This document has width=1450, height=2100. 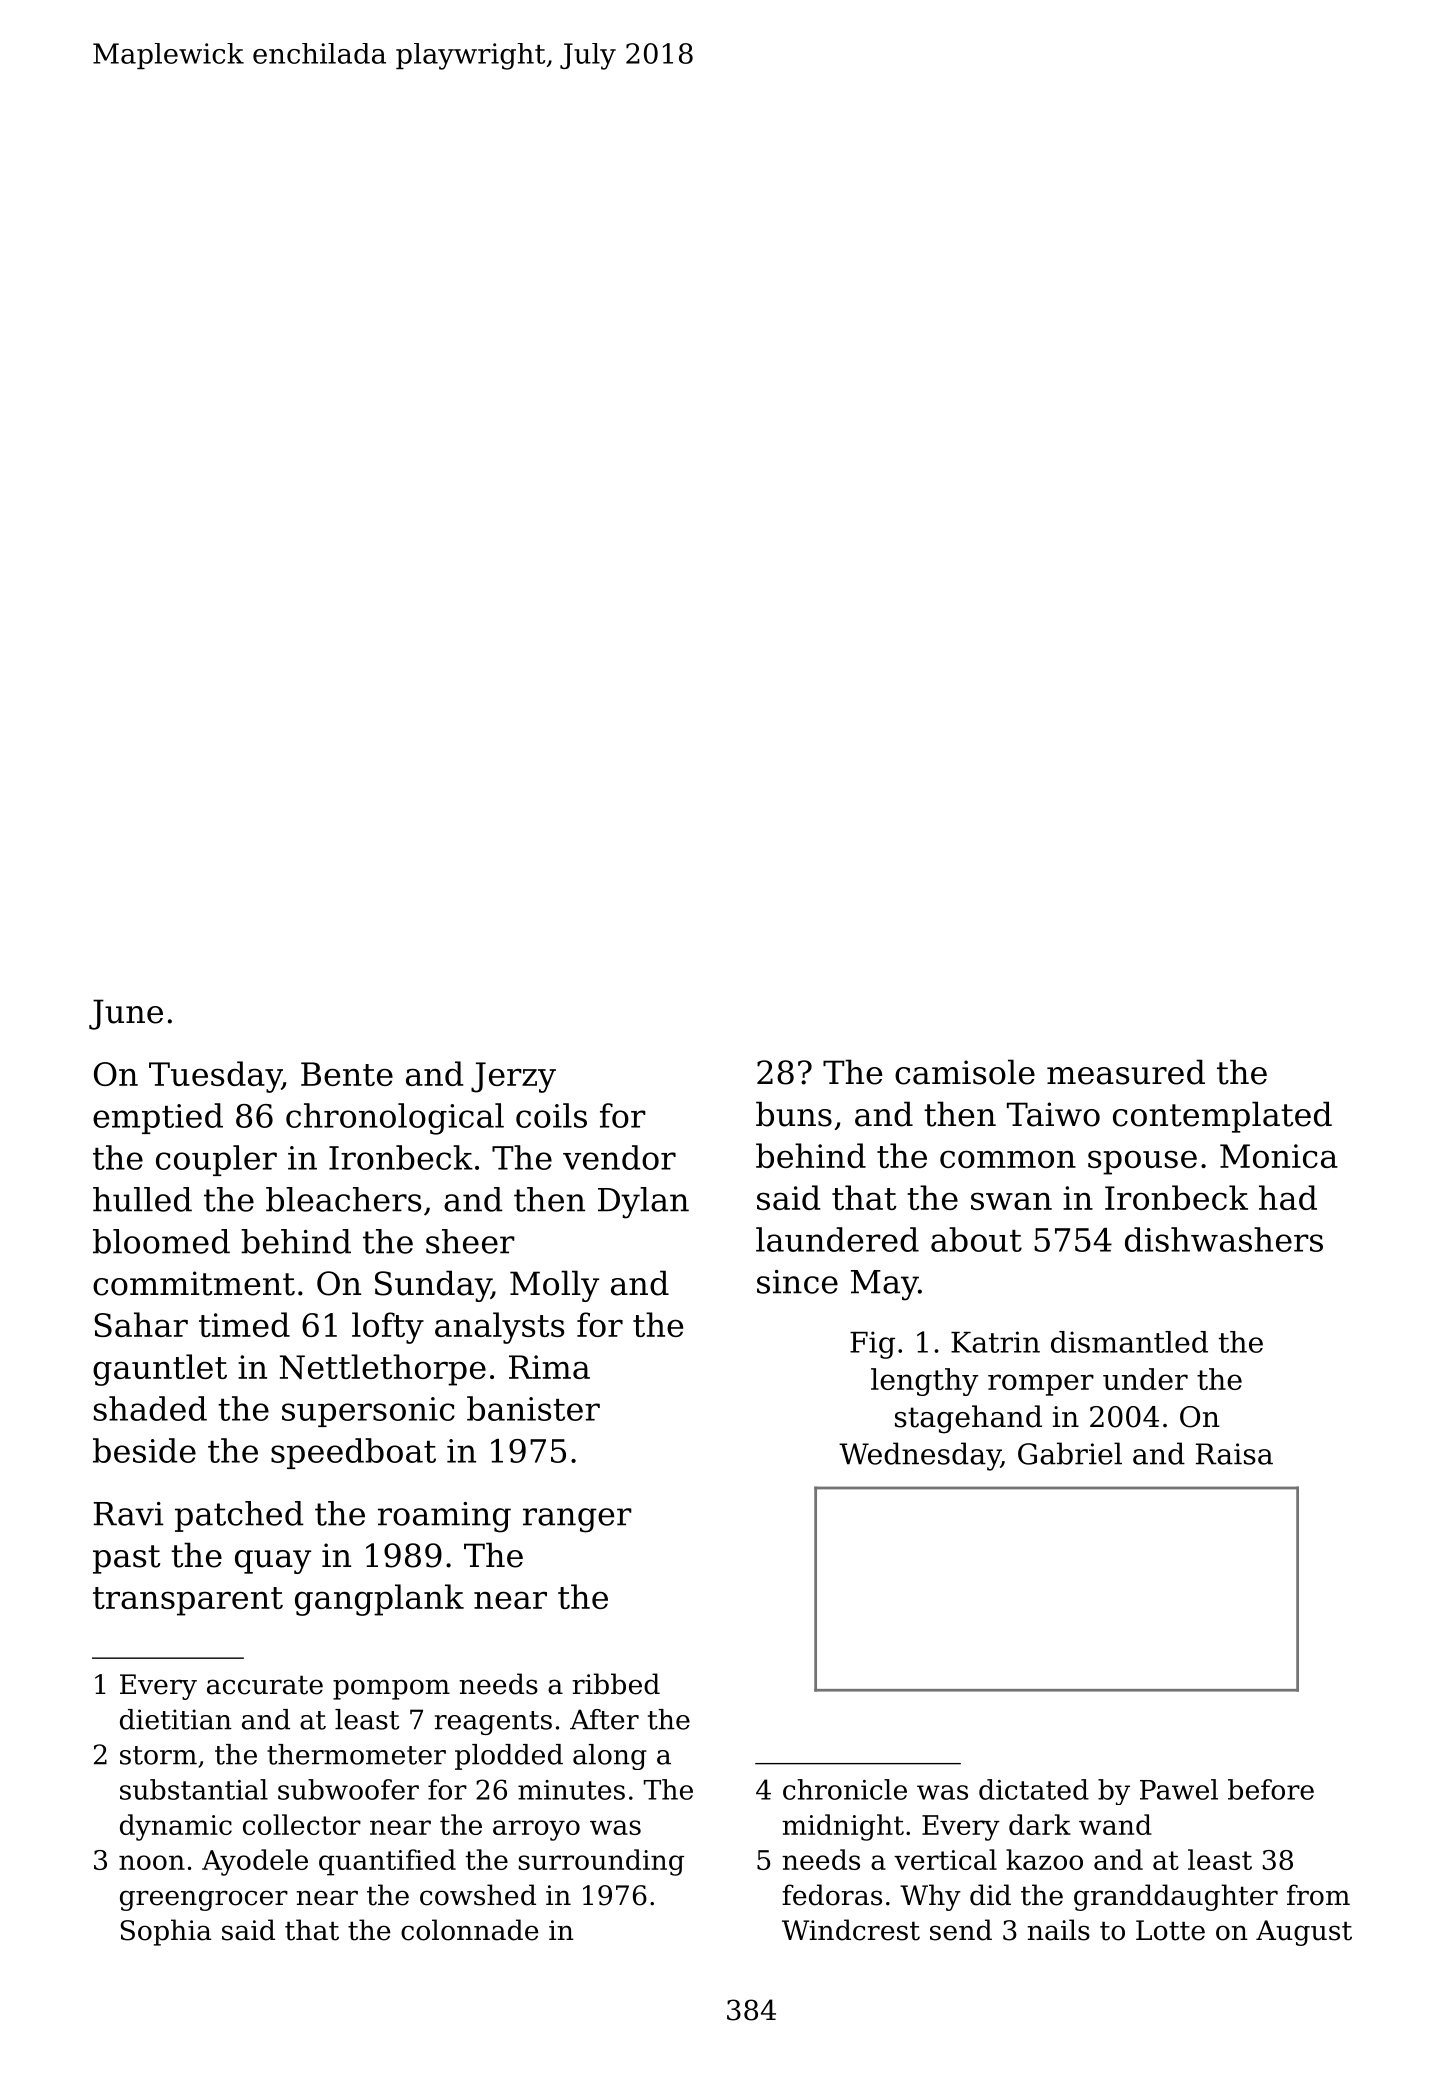 I want to click on buns, so click(x=794, y=1114).
